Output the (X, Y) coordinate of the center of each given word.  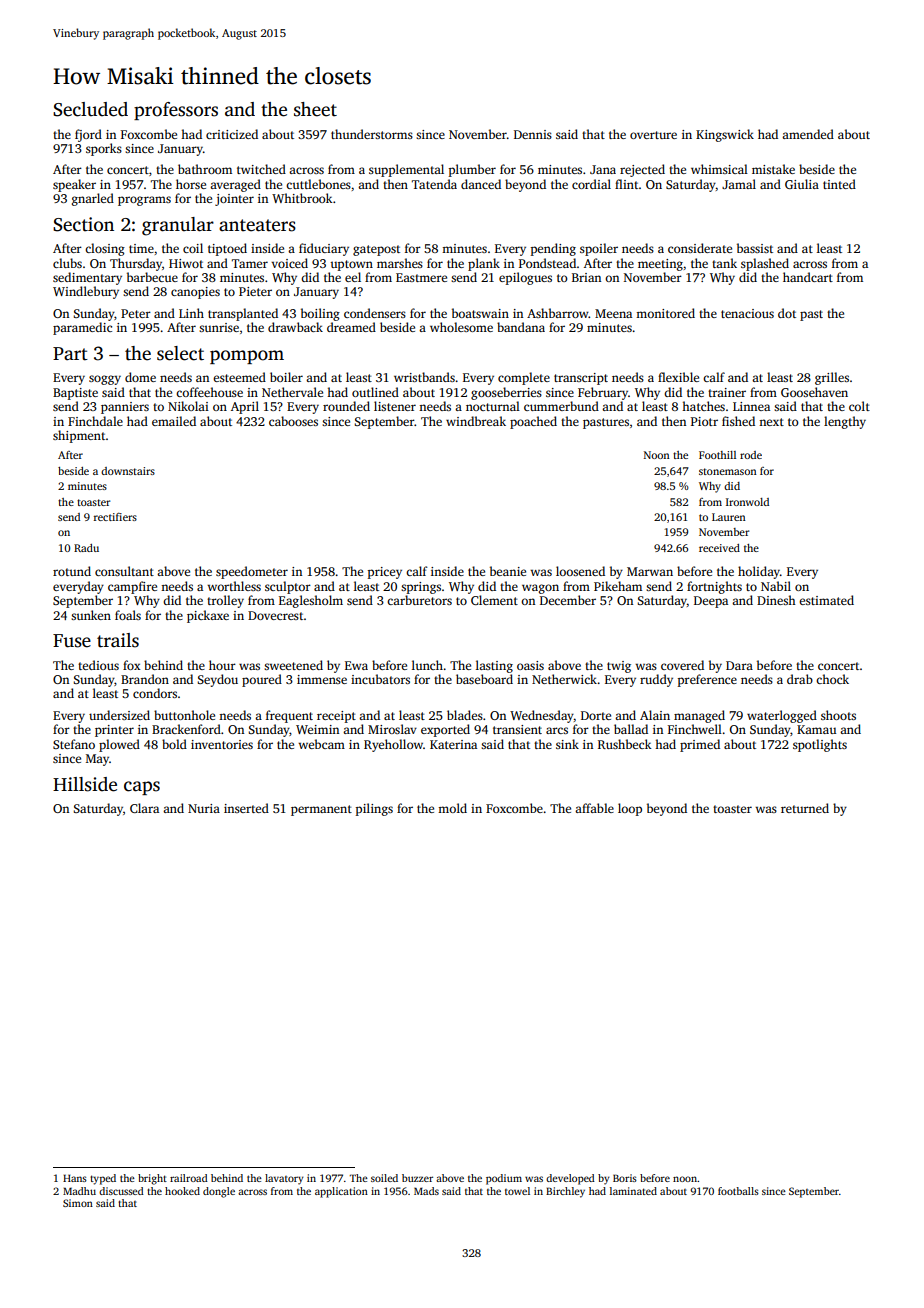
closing (105, 249)
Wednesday (542, 716)
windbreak (476, 421)
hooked (182, 1191)
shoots (838, 715)
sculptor (288, 587)
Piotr (704, 421)
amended (808, 134)
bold (174, 744)
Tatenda (434, 184)
